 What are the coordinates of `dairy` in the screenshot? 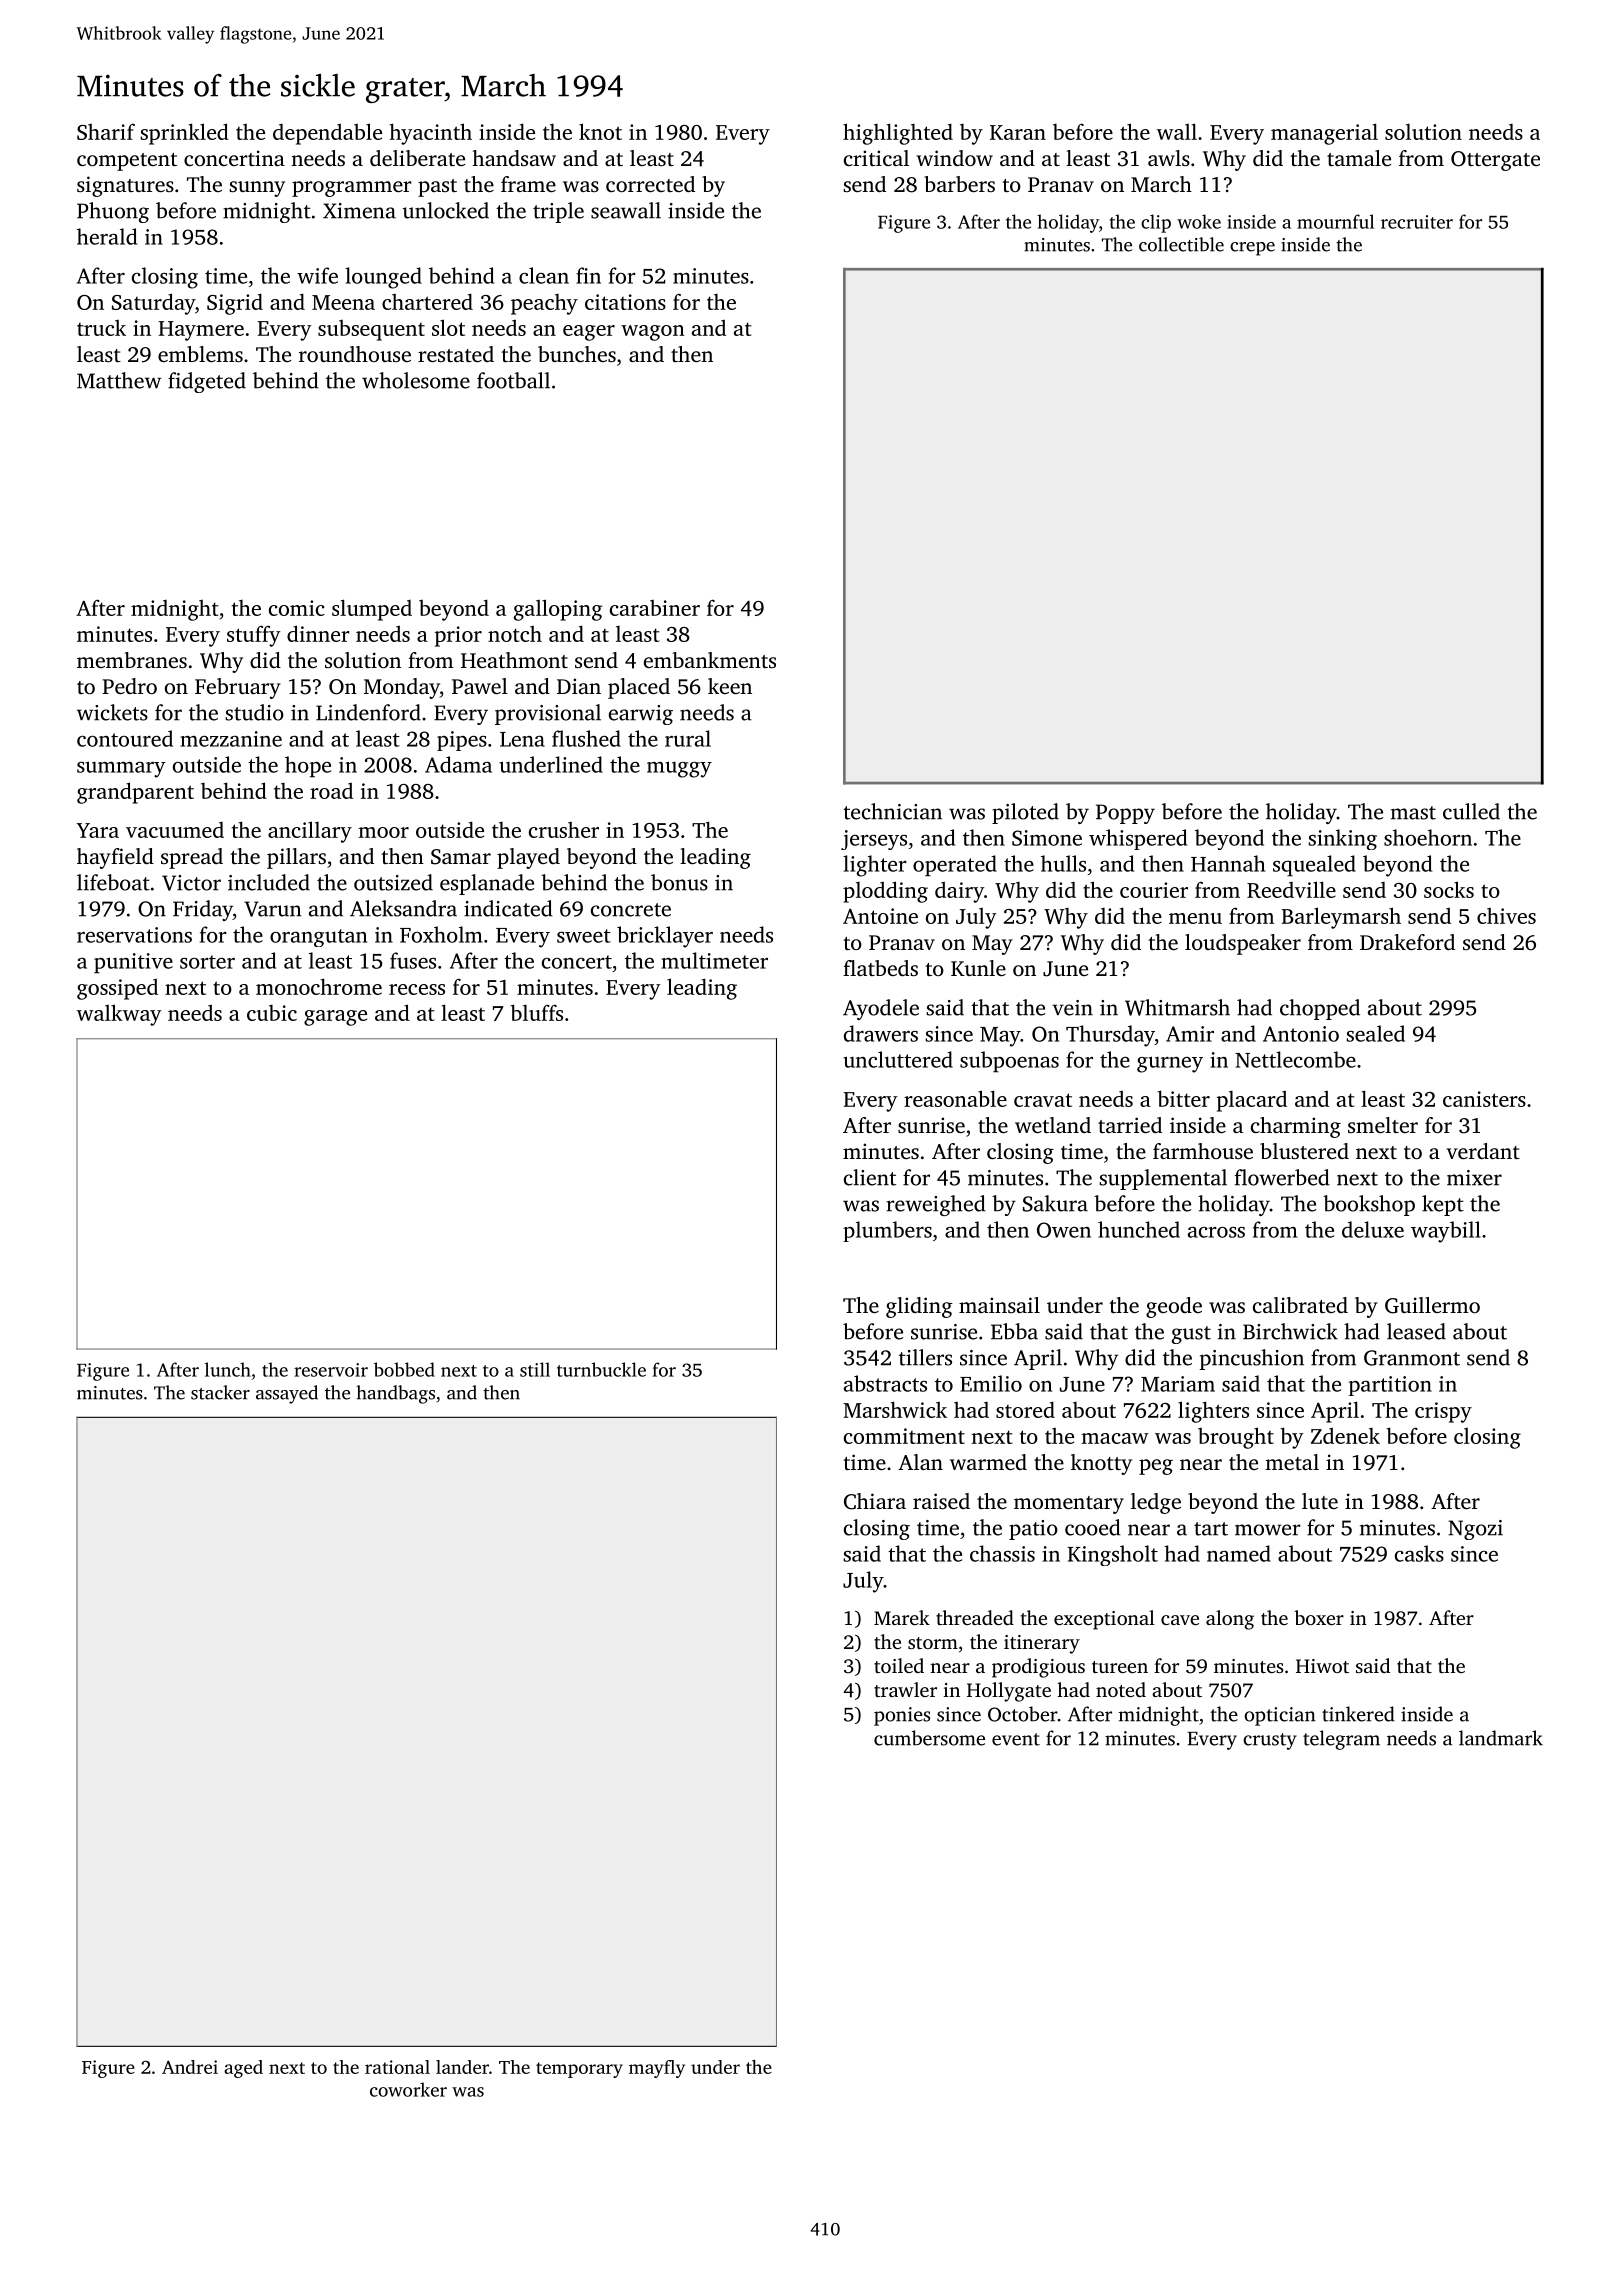 It's located at (959, 892).
